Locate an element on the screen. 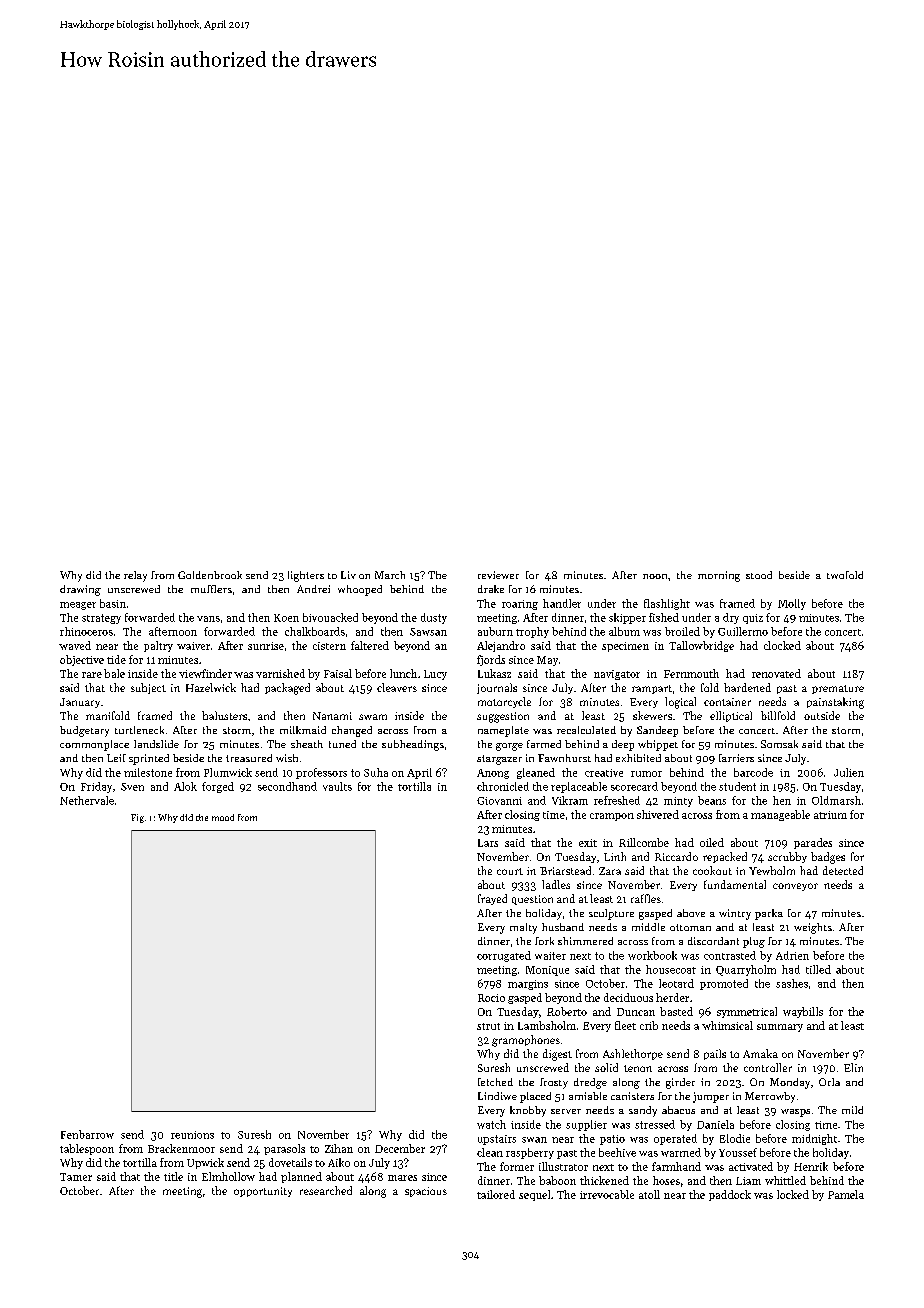 The height and width of the screenshot is (1308, 924). Liv is located at coordinates (348, 575).
